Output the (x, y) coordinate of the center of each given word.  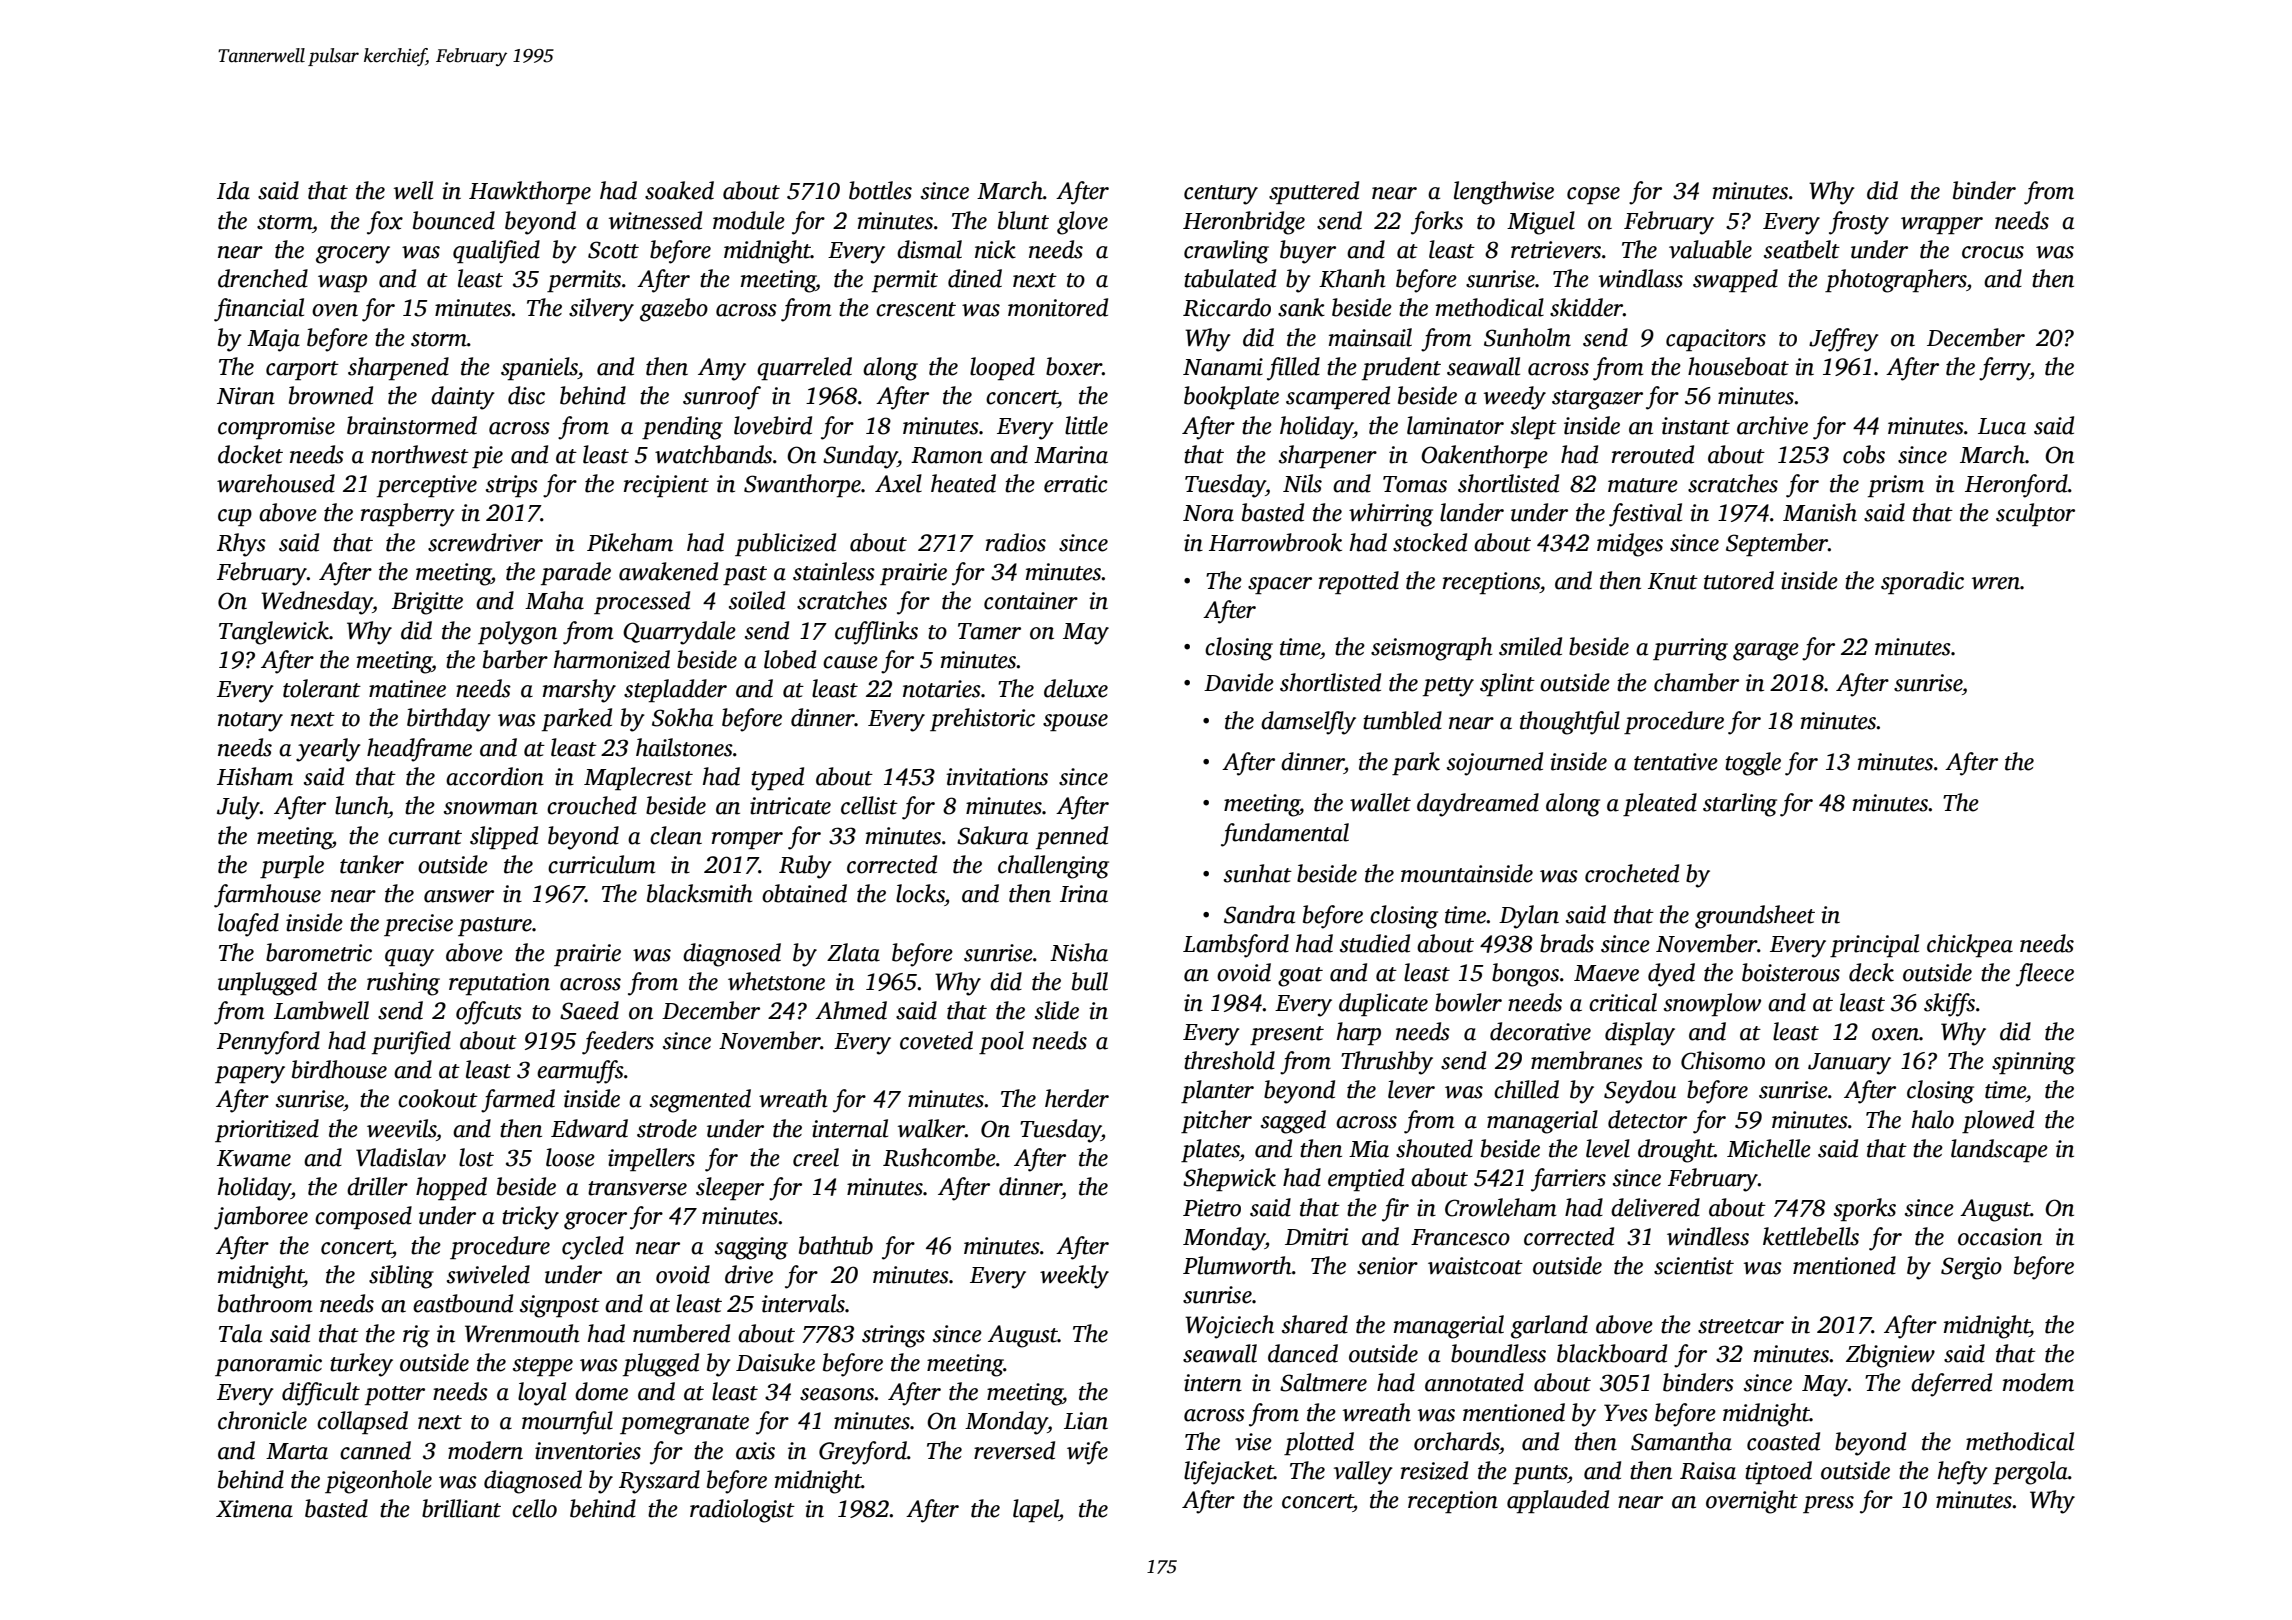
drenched (263, 278)
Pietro (1212, 1208)
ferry (2004, 369)
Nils (1302, 483)
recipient (666, 486)
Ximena (254, 1509)
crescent (916, 309)
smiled (1530, 646)
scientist (1694, 1266)
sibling (401, 1277)
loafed (248, 925)
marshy (579, 691)
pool (1001, 1042)
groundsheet (1755, 917)
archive (1772, 425)
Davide (1239, 682)
